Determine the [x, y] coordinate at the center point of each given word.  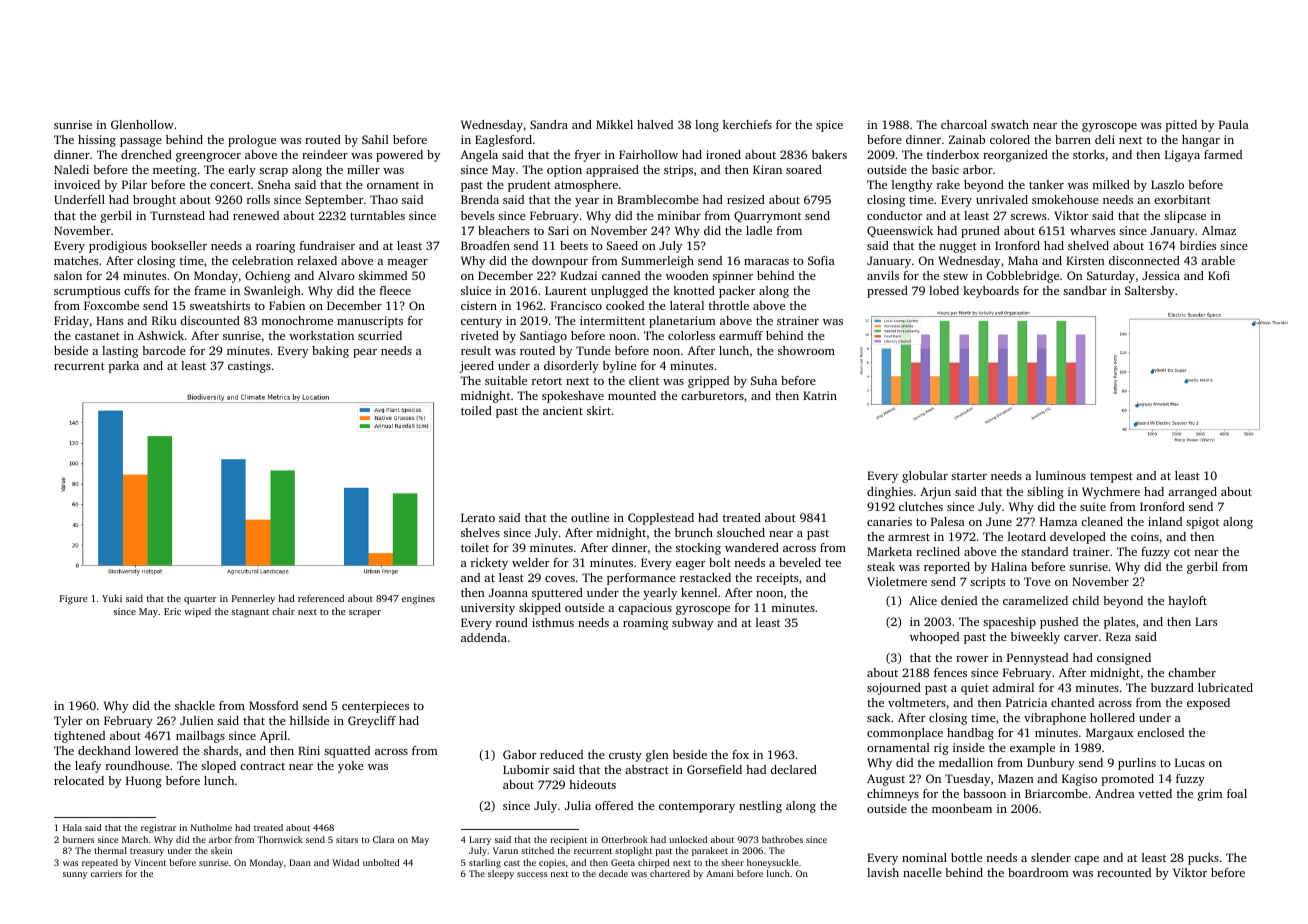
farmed [1223, 154]
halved [655, 124]
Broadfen [485, 245]
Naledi [71, 169]
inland [1165, 521]
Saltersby [1149, 292]
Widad [345, 862]
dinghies [890, 493]
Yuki [112, 598]
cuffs [137, 290]
